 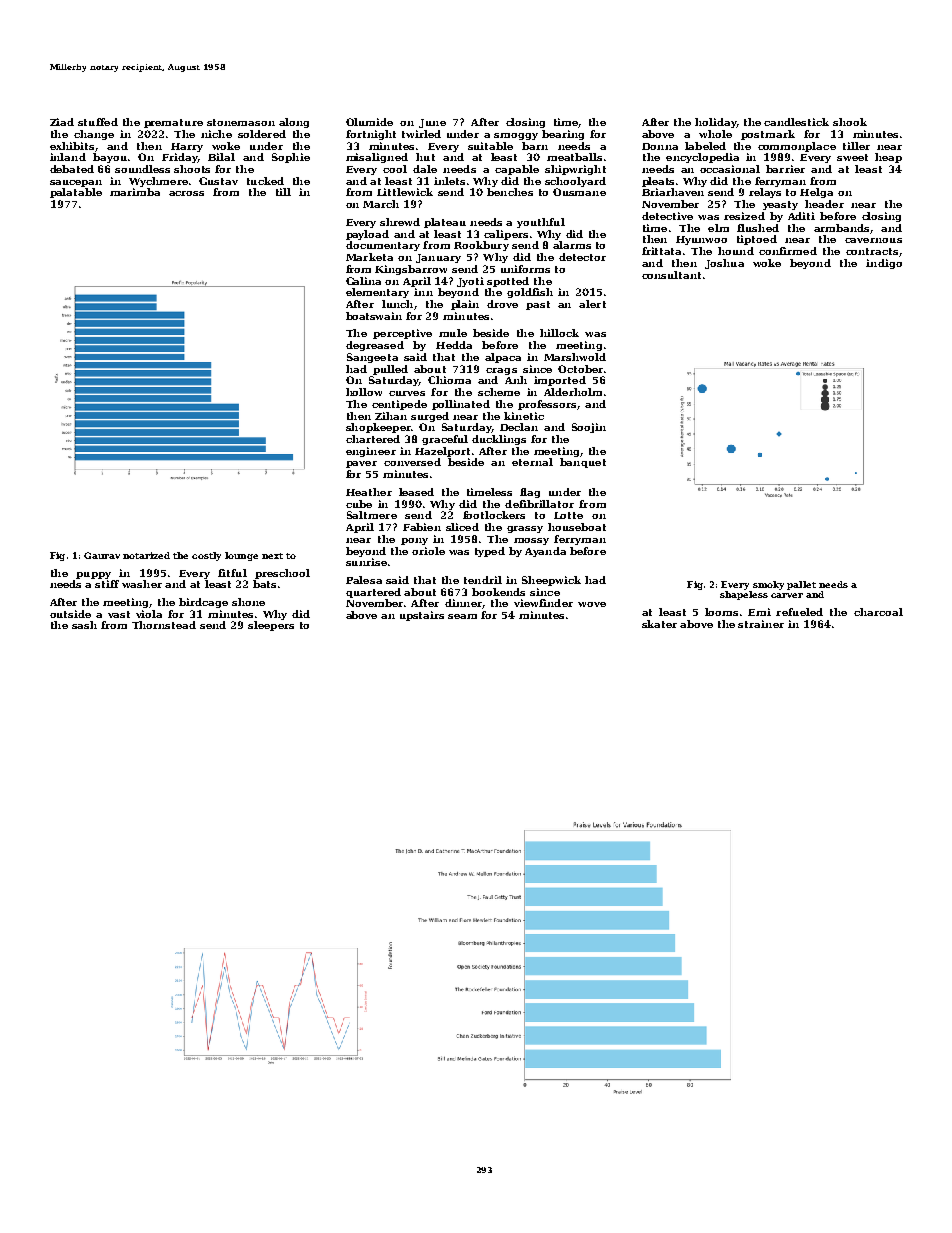 I want to click on washer, so click(x=142, y=584).
